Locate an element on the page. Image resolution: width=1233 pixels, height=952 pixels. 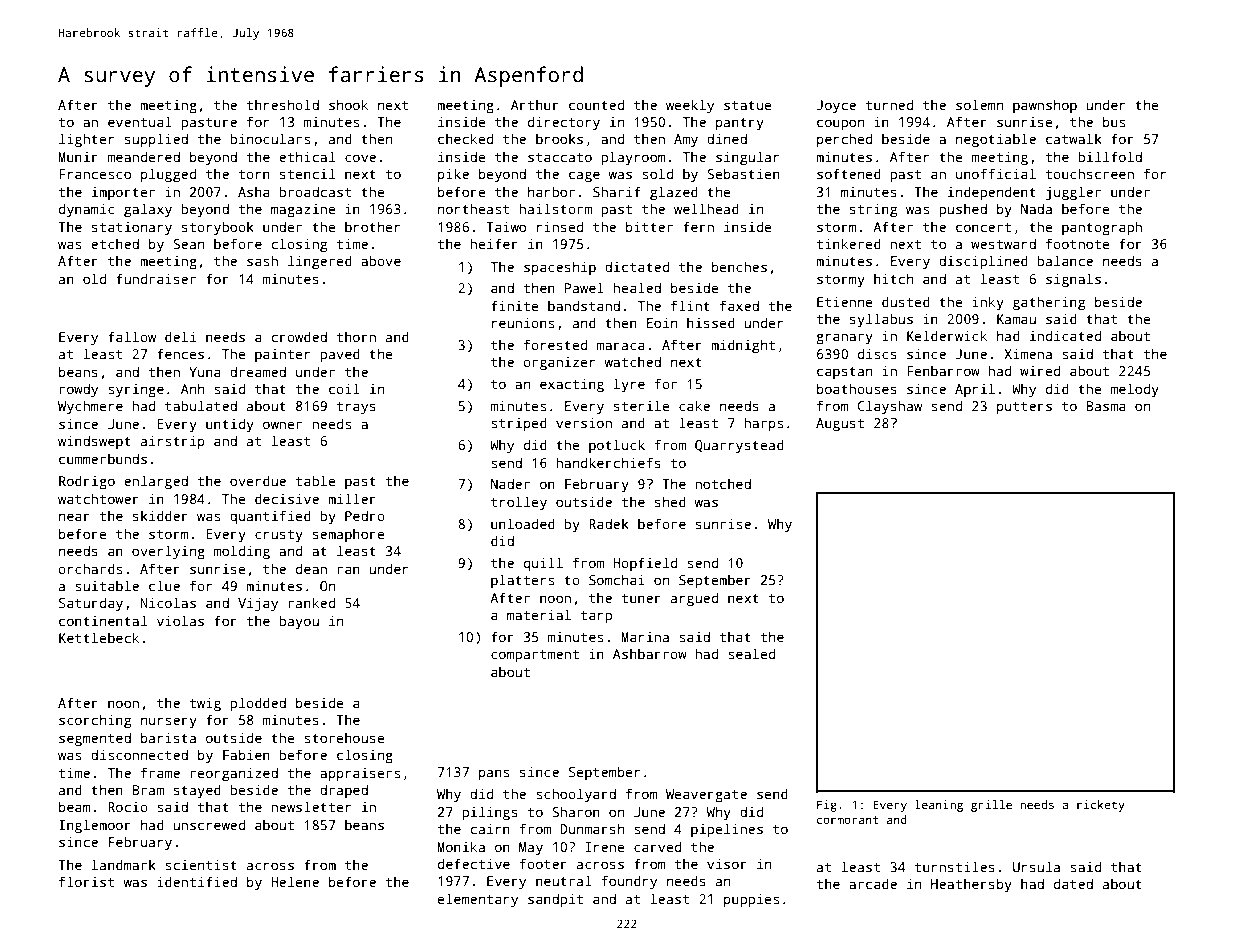
windswept is located at coordinates (94, 442).
